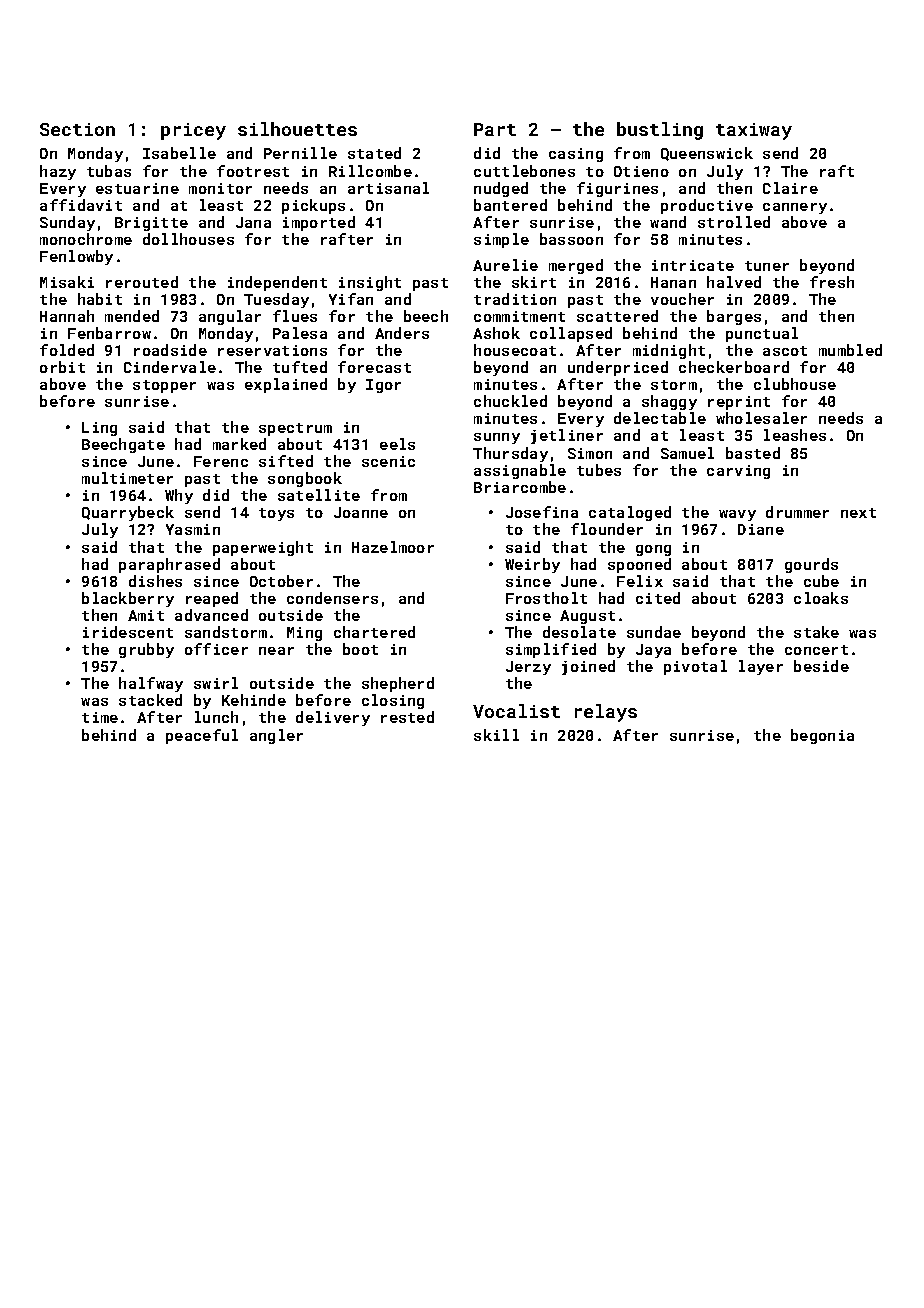 The image size is (924, 1308). What do you see at coordinates (128, 513) in the screenshot?
I see `Quarrybeck` at bounding box center [128, 513].
